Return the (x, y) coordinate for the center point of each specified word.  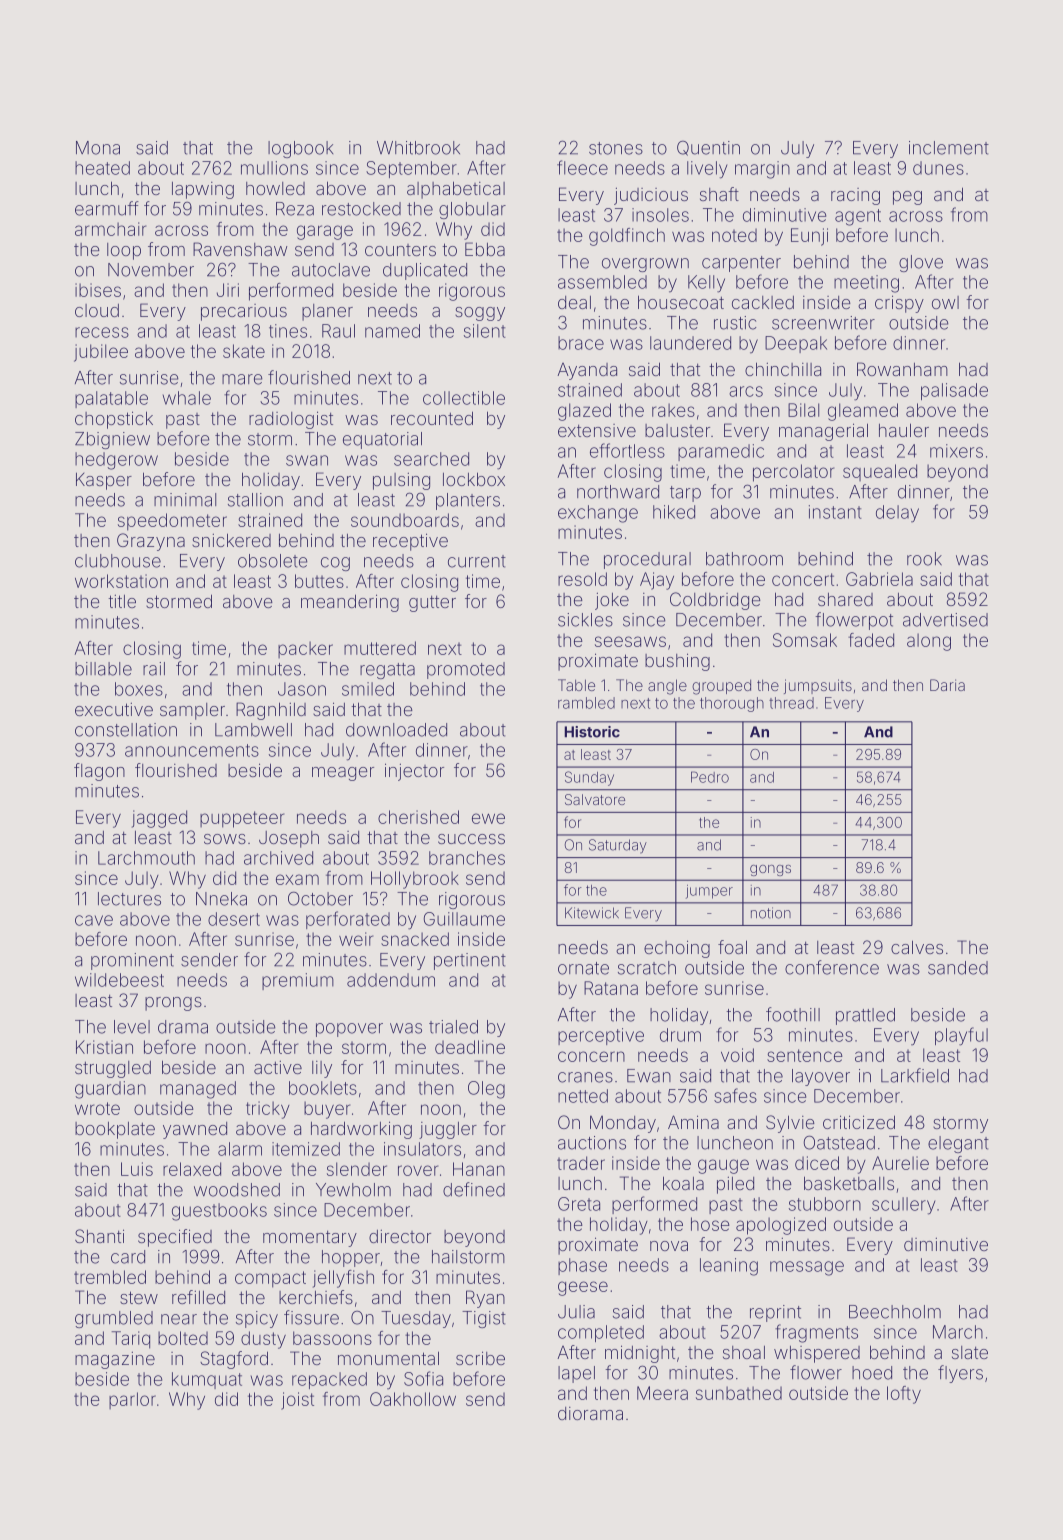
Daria (947, 685)
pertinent (470, 961)
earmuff (107, 208)
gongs (770, 870)
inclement (949, 148)
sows (225, 839)
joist (297, 1401)
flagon (99, 772)
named (392, 331)
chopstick (114, 420)
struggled (113, 1069)
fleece (582, 167)
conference (832, 967)
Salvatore (595, 799)
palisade (954, 391)
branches (467, 858)
